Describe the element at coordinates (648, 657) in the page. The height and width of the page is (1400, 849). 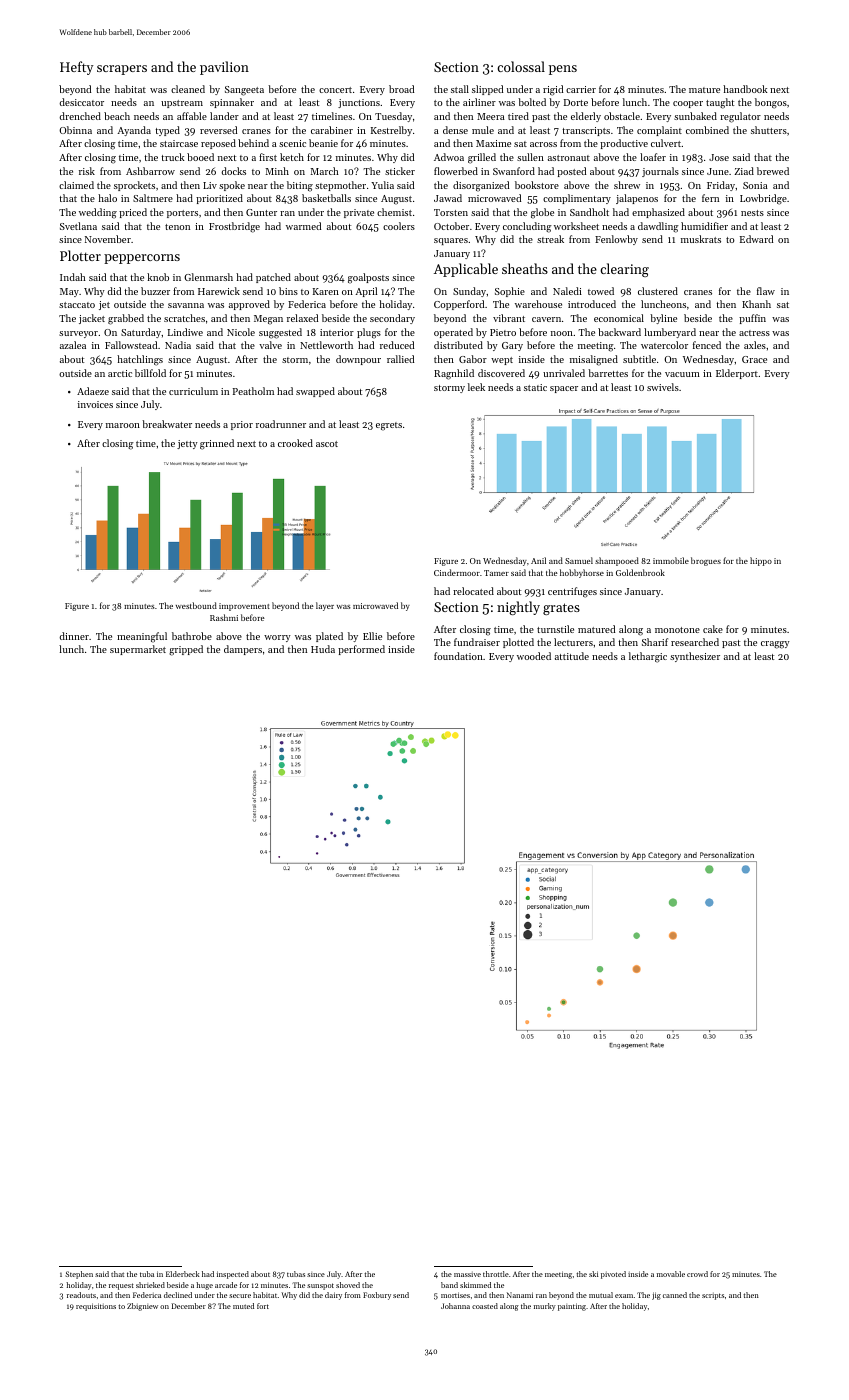
I see `lethargic` at that location.
